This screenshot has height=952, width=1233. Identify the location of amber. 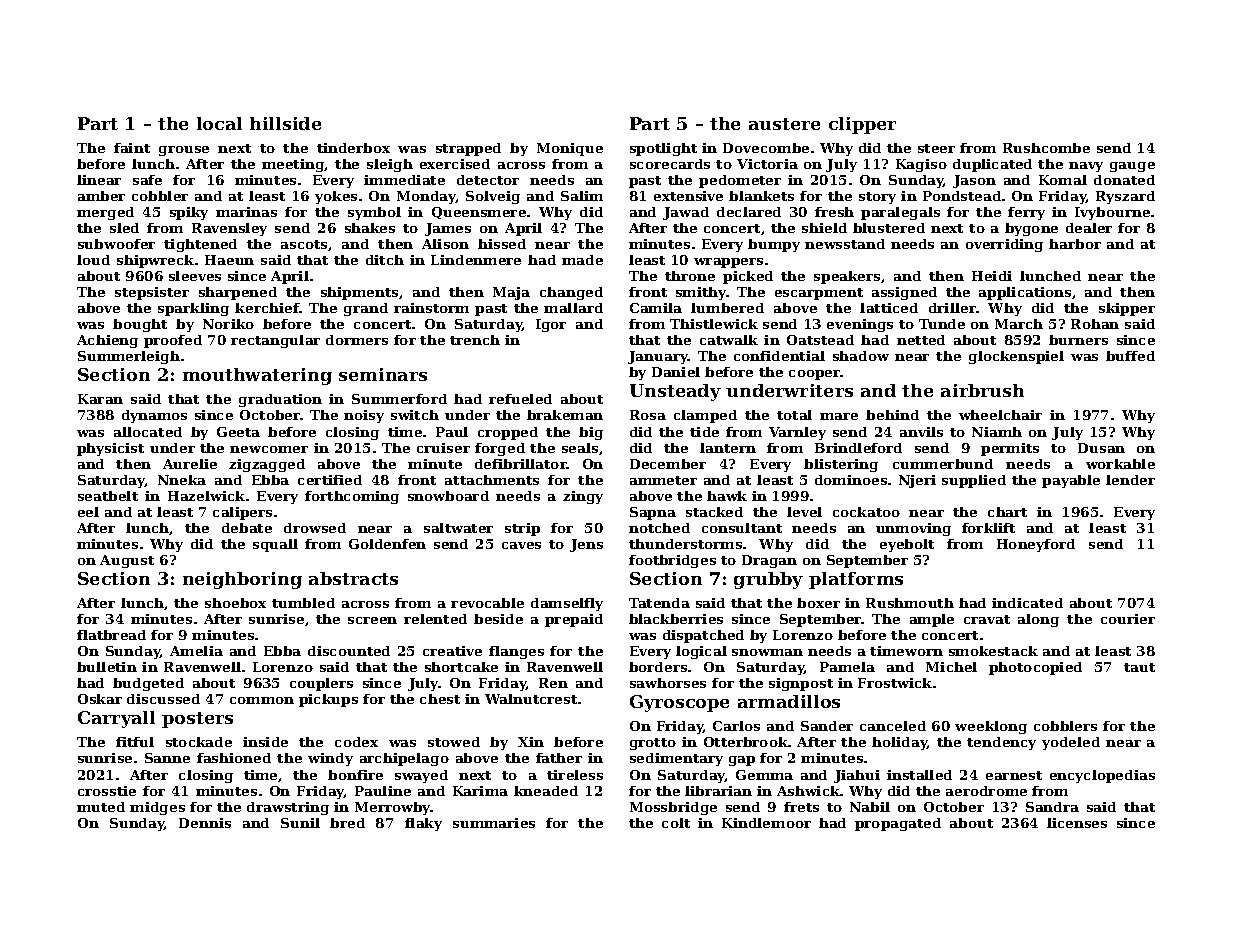
(101, 196).
